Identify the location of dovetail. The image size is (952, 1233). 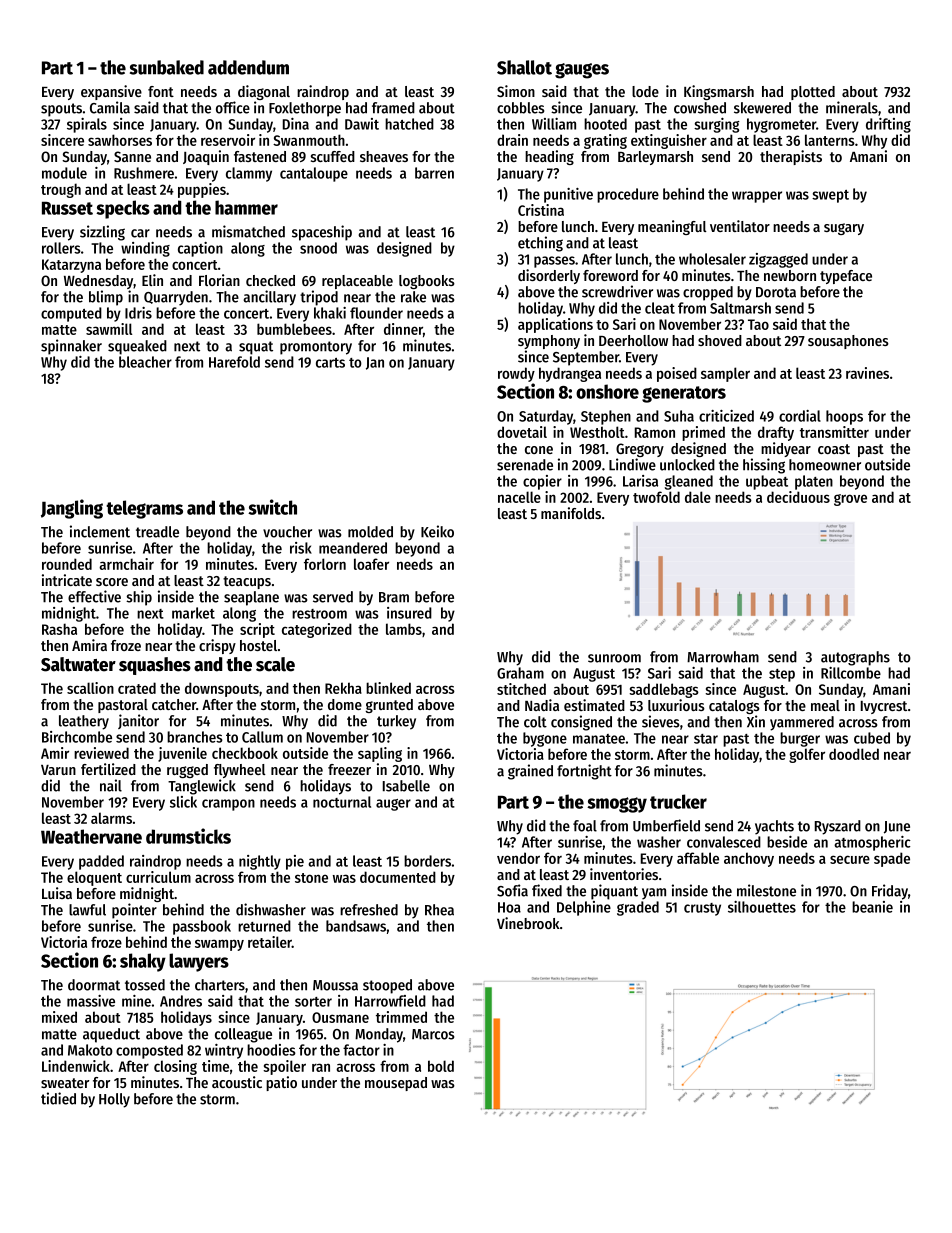
(522, 432).
